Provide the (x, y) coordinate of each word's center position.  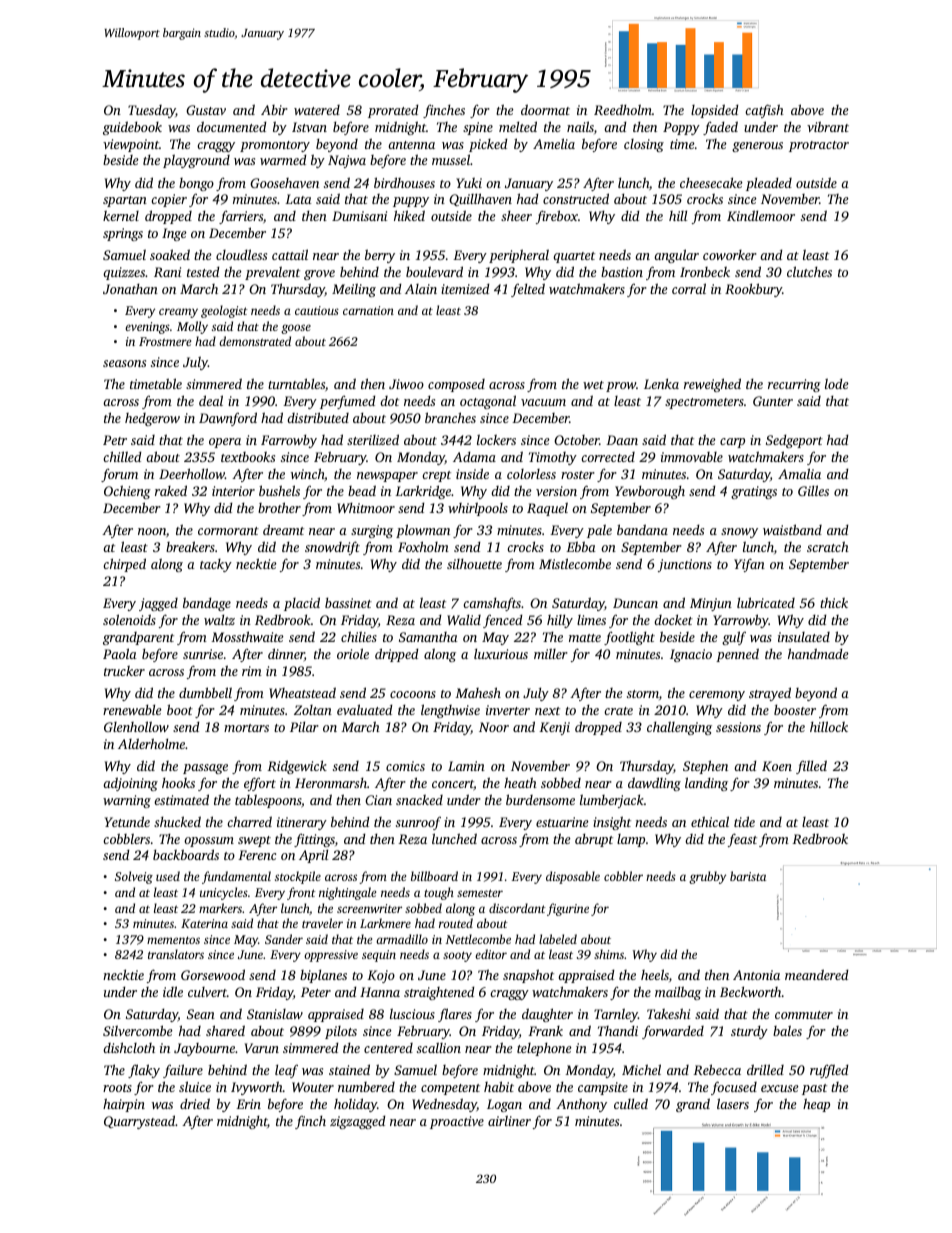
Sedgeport (794, 441)
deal (211, 400)
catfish (764, 111)
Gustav (206, 110)
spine (478, 128)
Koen (777, 766)
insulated (804, 637)
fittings (314, 840)
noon (152, 531)
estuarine (562, 822)
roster (578, 475)
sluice (195, 1086)
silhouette (474, 563)
